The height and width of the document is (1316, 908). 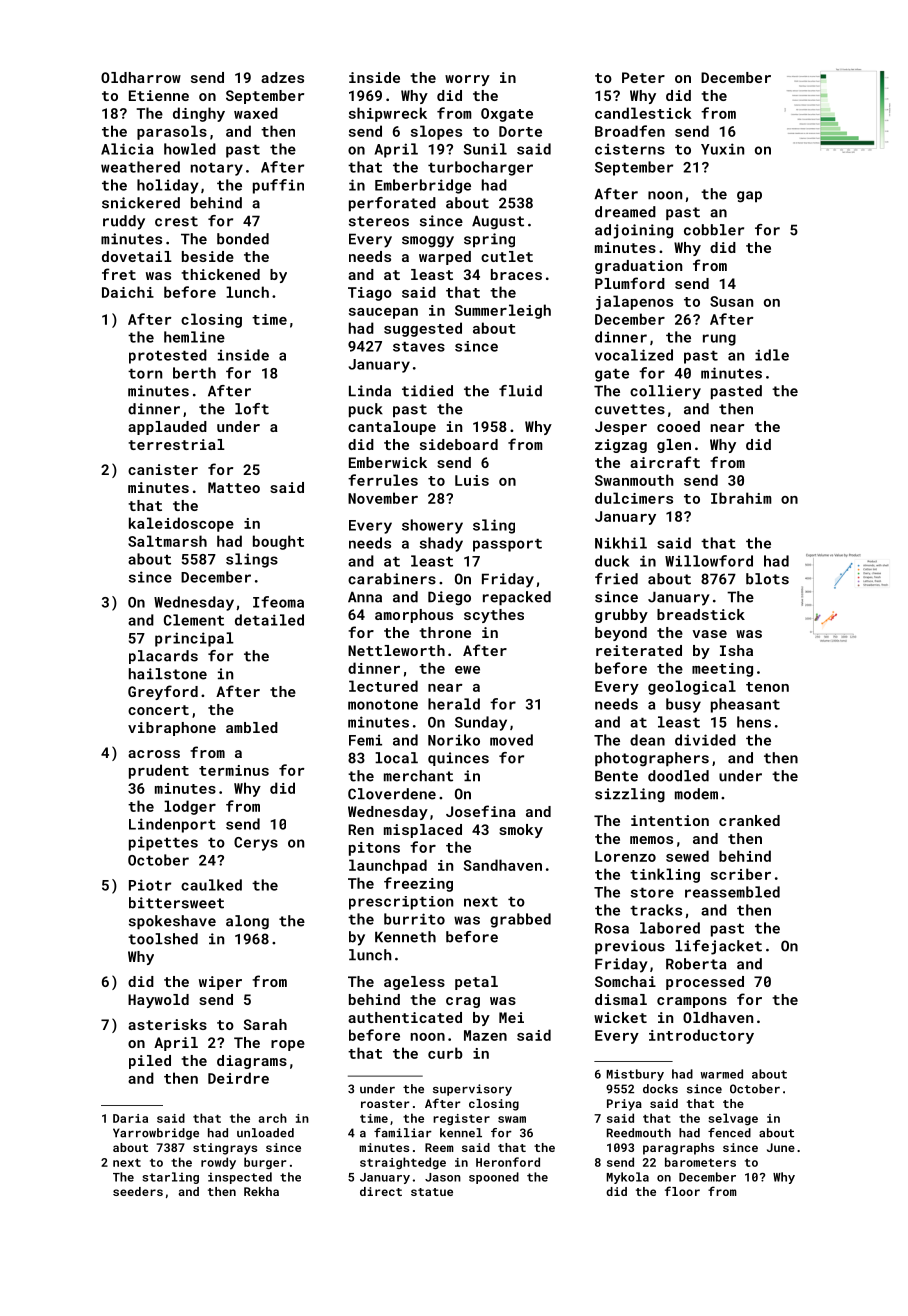 I want to click on cobbler, so click(x=714, y=230).
